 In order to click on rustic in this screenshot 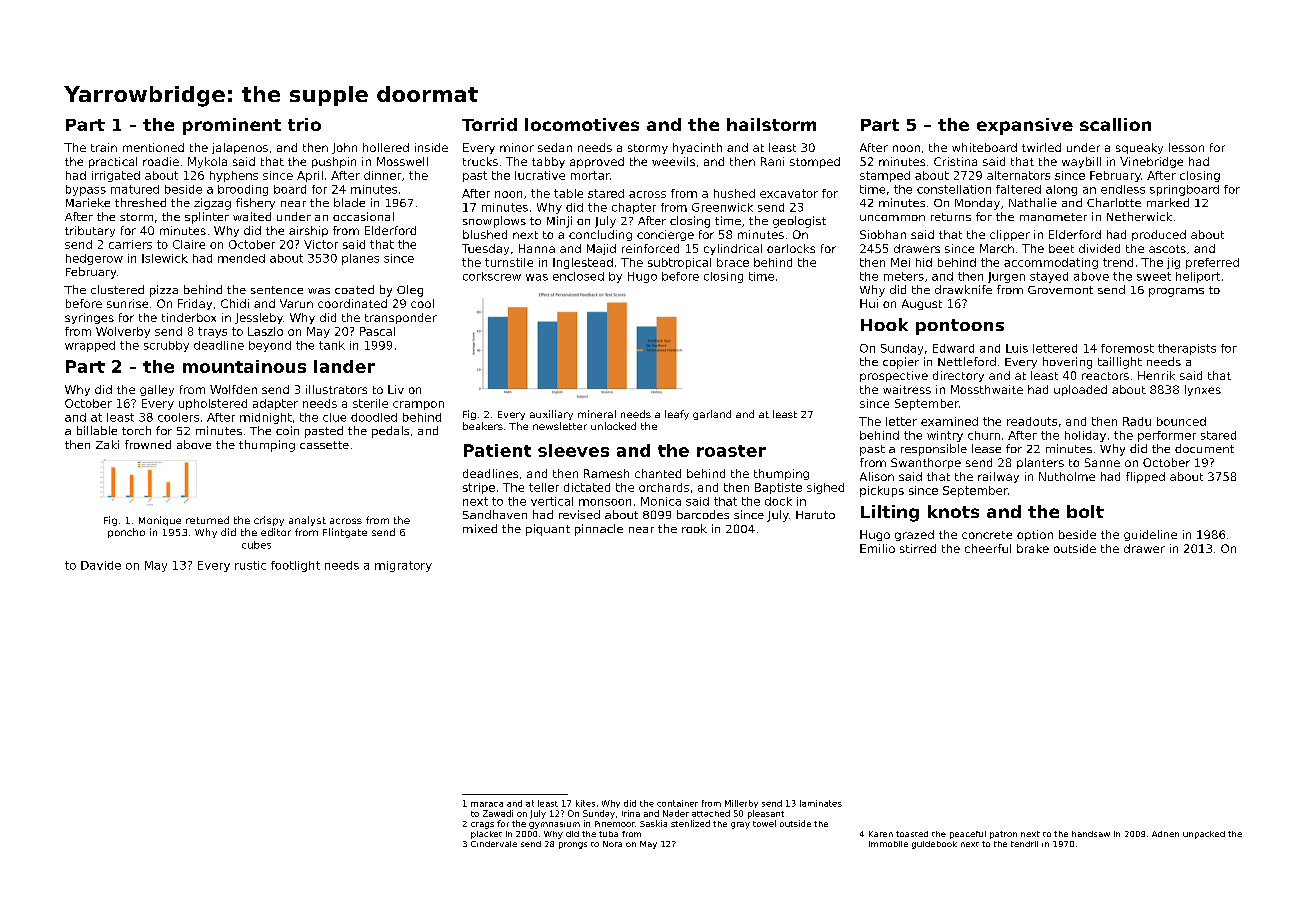, I will do `click(250, 565)`.
